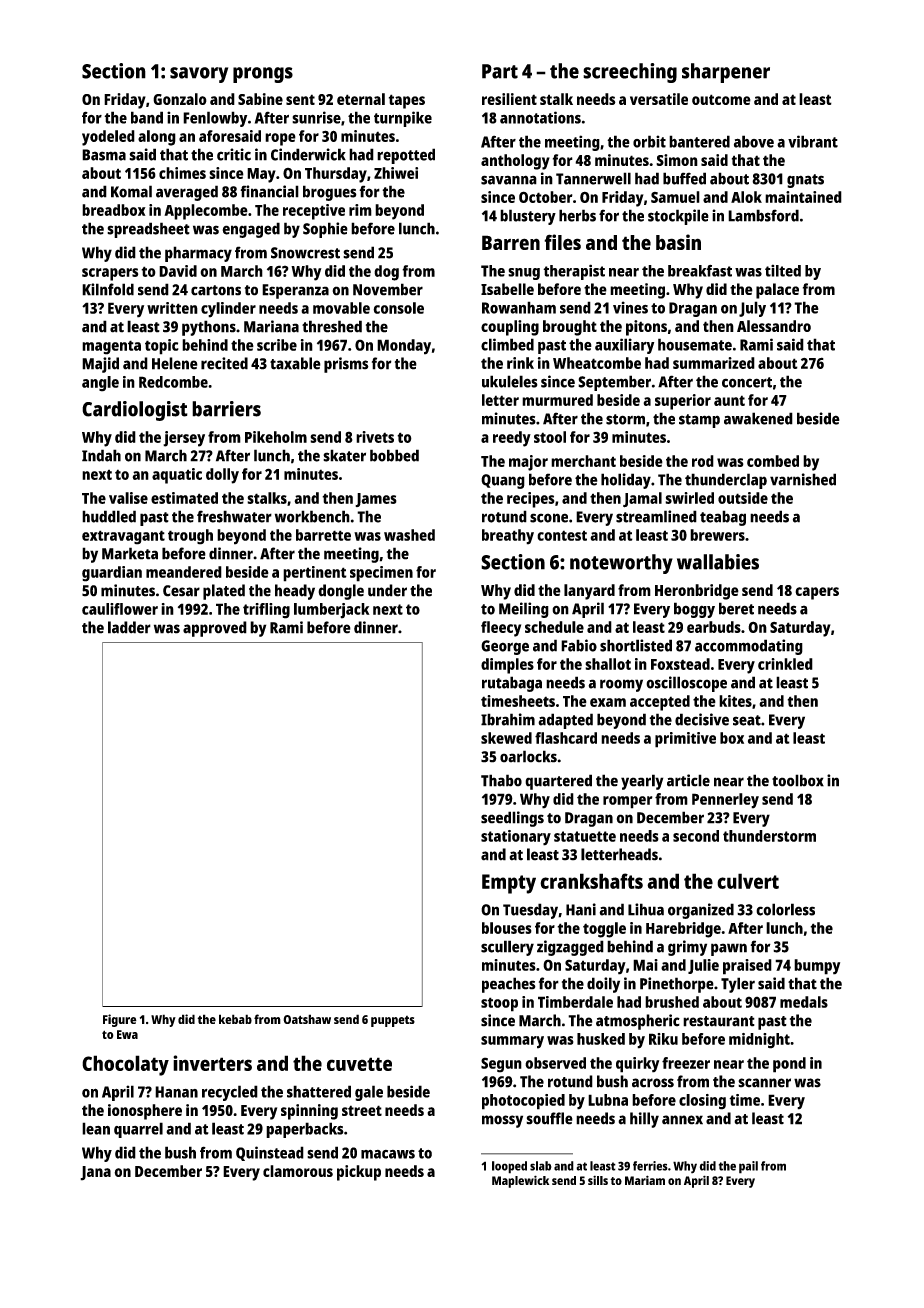  I want to click on Samuel, so click(675, 197).
